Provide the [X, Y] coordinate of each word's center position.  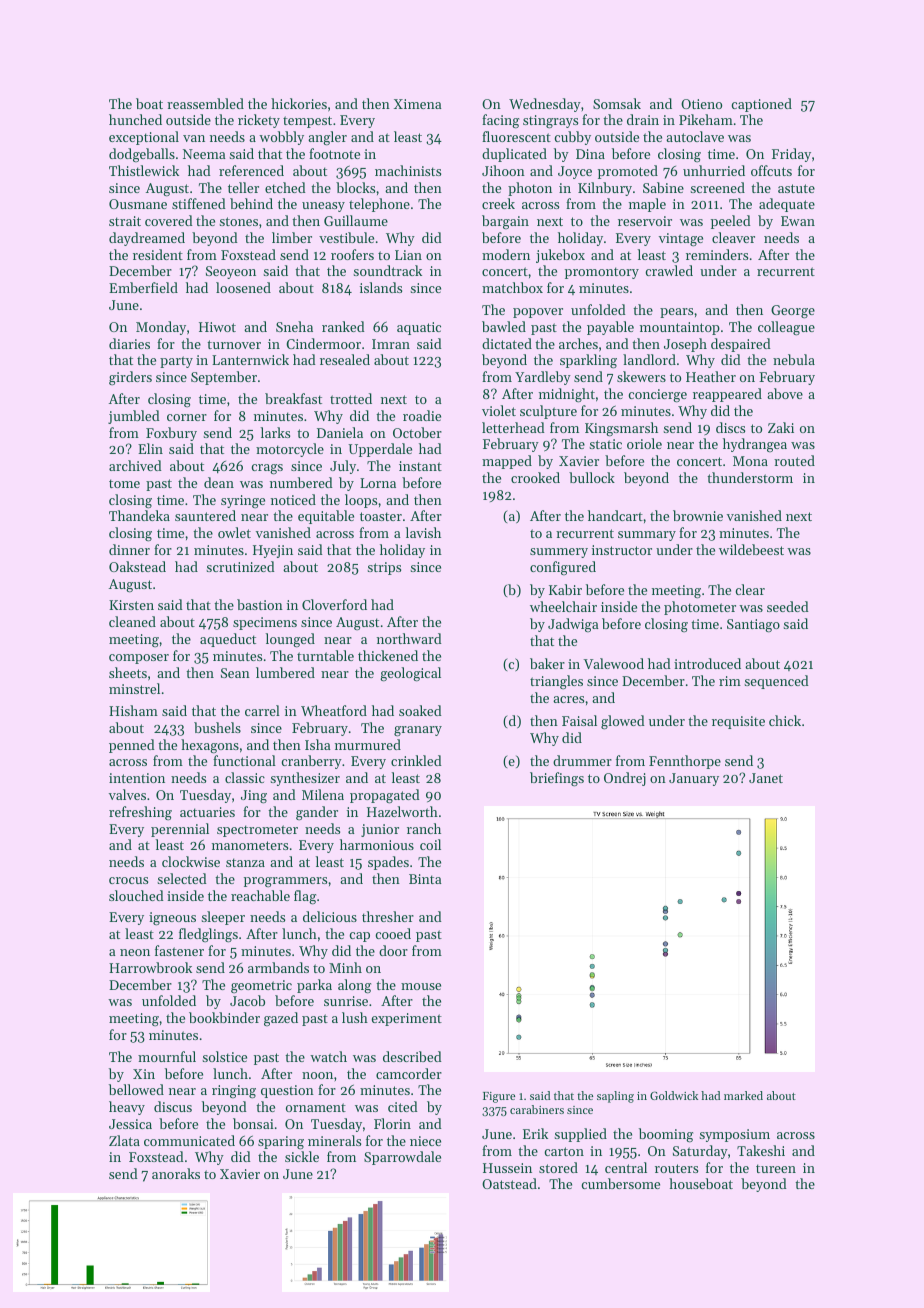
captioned [761, 105]
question [287, 1091]
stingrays [550, 122]
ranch [424, 828]
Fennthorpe [685, 762]
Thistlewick [144, 170]
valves [127, 794]
